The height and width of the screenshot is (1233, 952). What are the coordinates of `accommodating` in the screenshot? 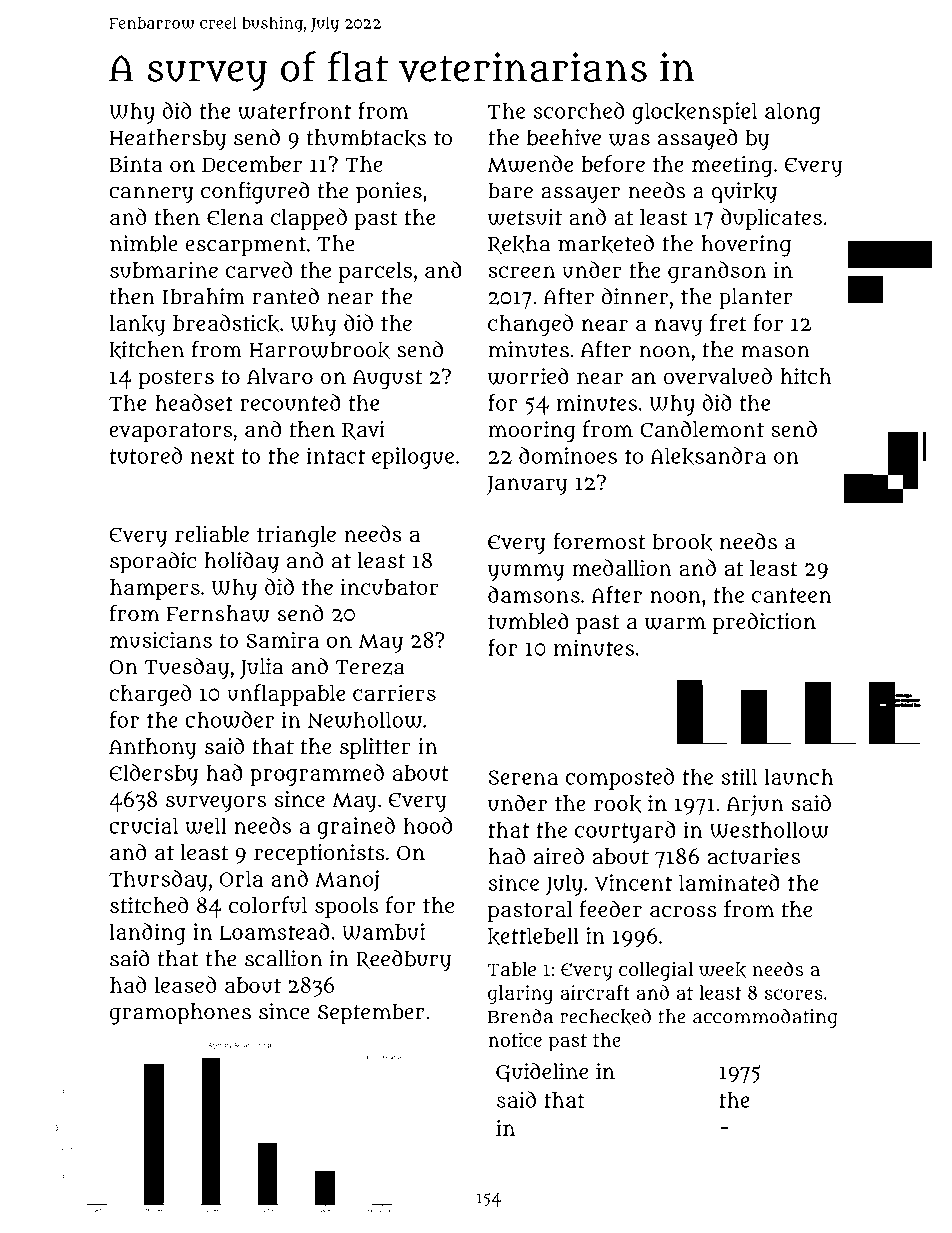 It's located at (765, 1018).
